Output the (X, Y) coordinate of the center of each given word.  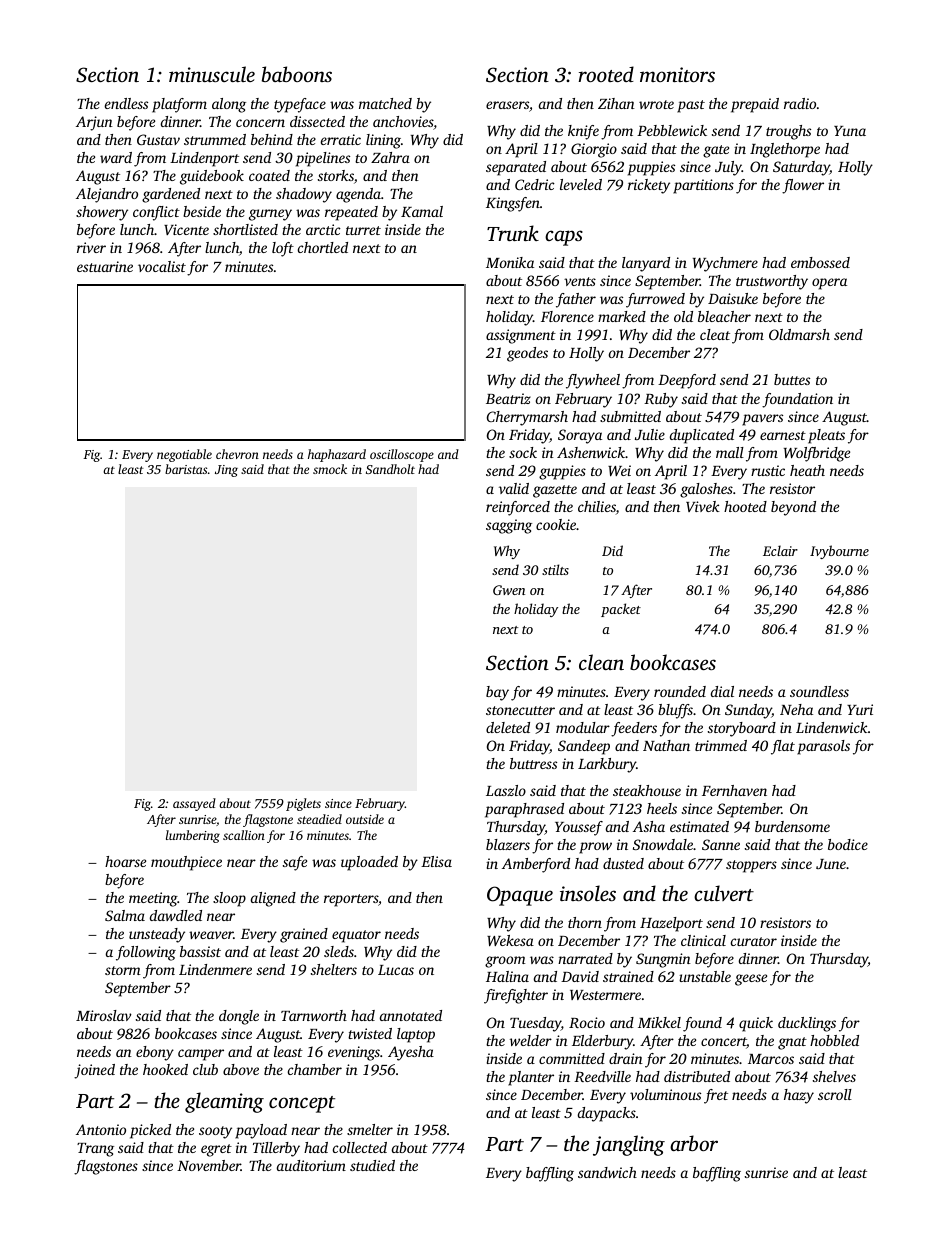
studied (372, 1165)
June (831, 864)
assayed (194, 804)
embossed (820, 262)
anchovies (403, 123)
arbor (694, 1143)
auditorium (311, 1165)
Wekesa (510, 940)
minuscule (212, 74)
